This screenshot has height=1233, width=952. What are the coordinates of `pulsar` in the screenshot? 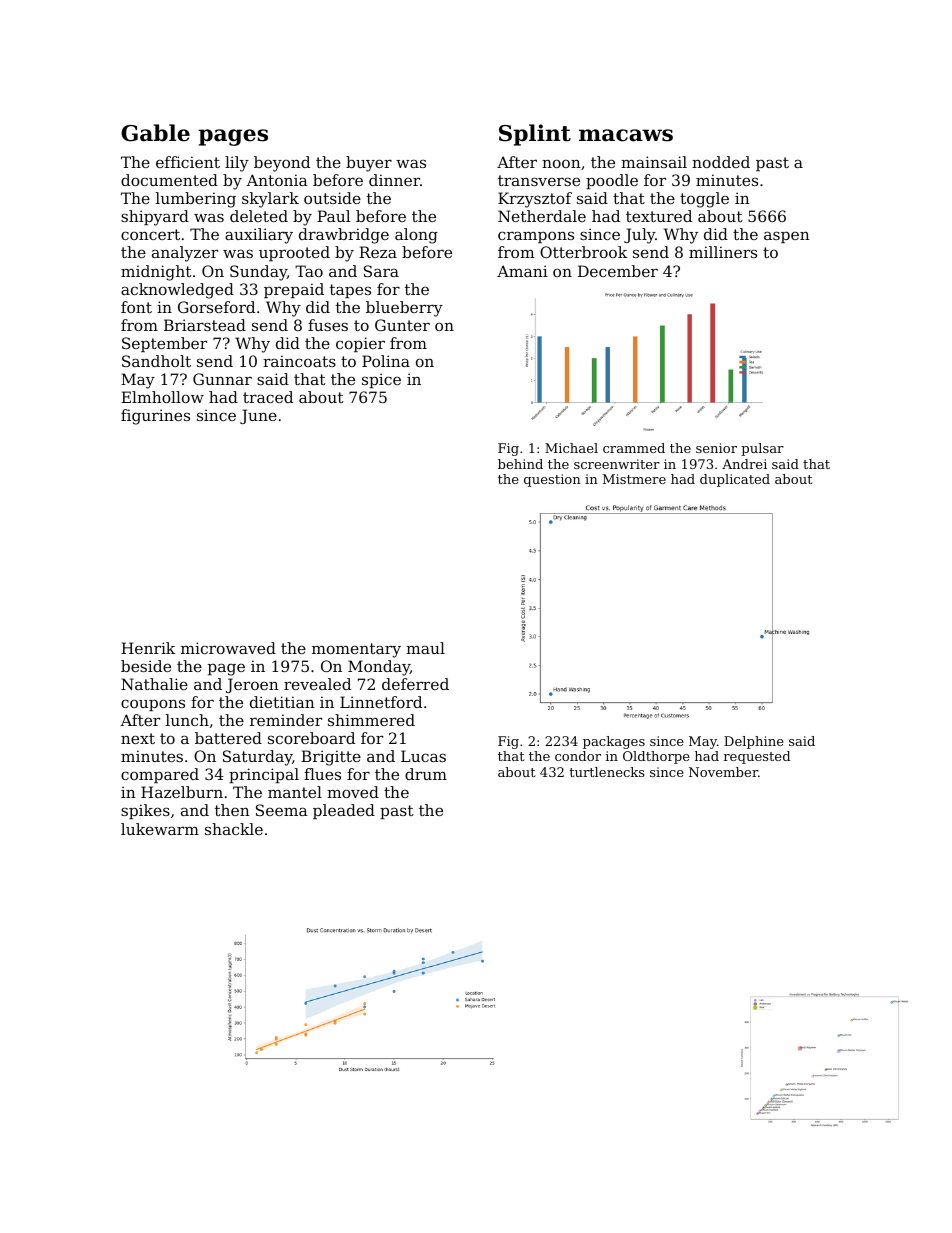 It's located at (762, 449).
